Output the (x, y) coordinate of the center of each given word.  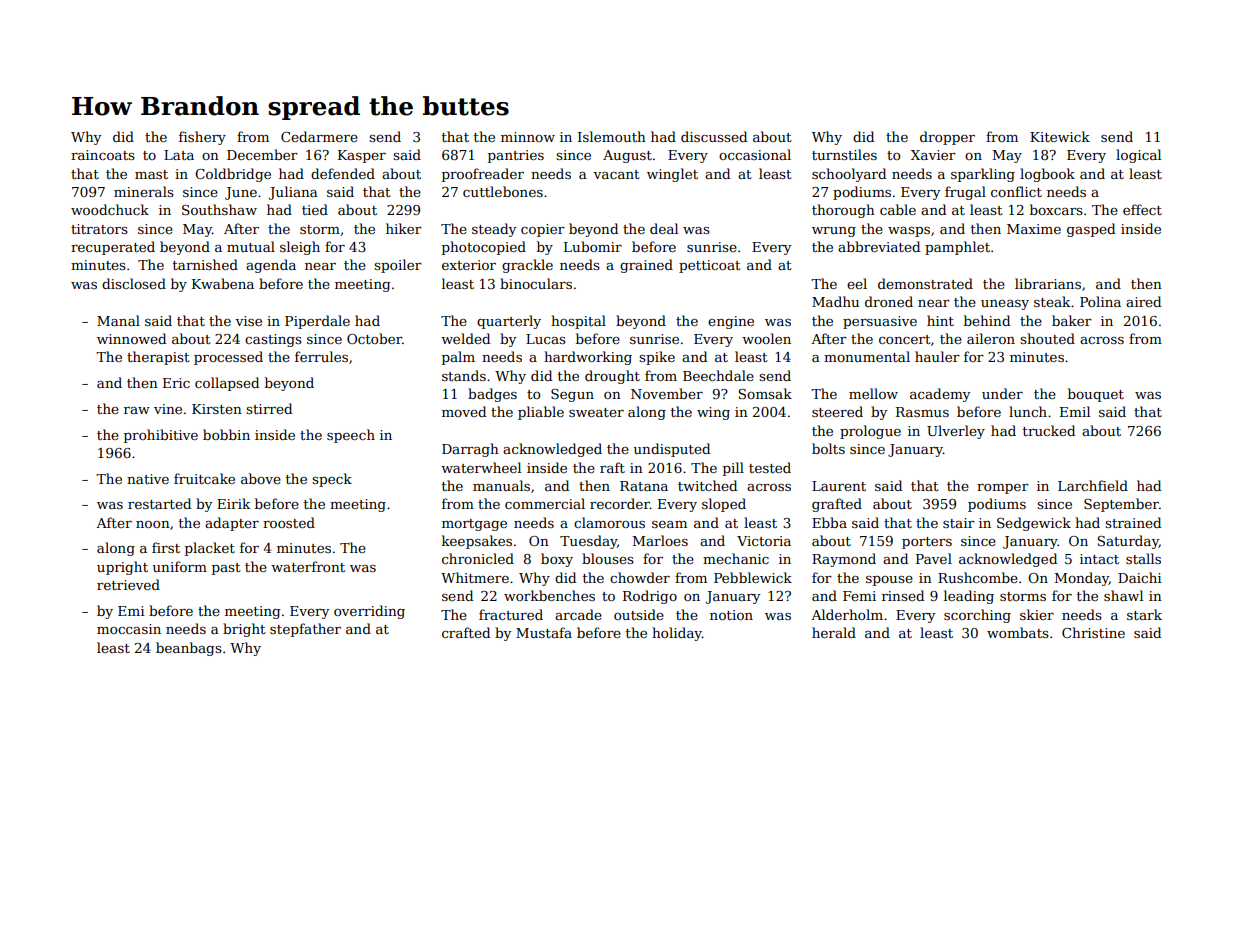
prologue (870, 432)
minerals (144, 191)
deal (664, 228)
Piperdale (317, 322)
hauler (937, 356)
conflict (1016, 191)
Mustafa (544, 632)
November (667, 393)
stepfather (305, 630)
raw (137, 410)
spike (657, 358)
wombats (1018, 632)
